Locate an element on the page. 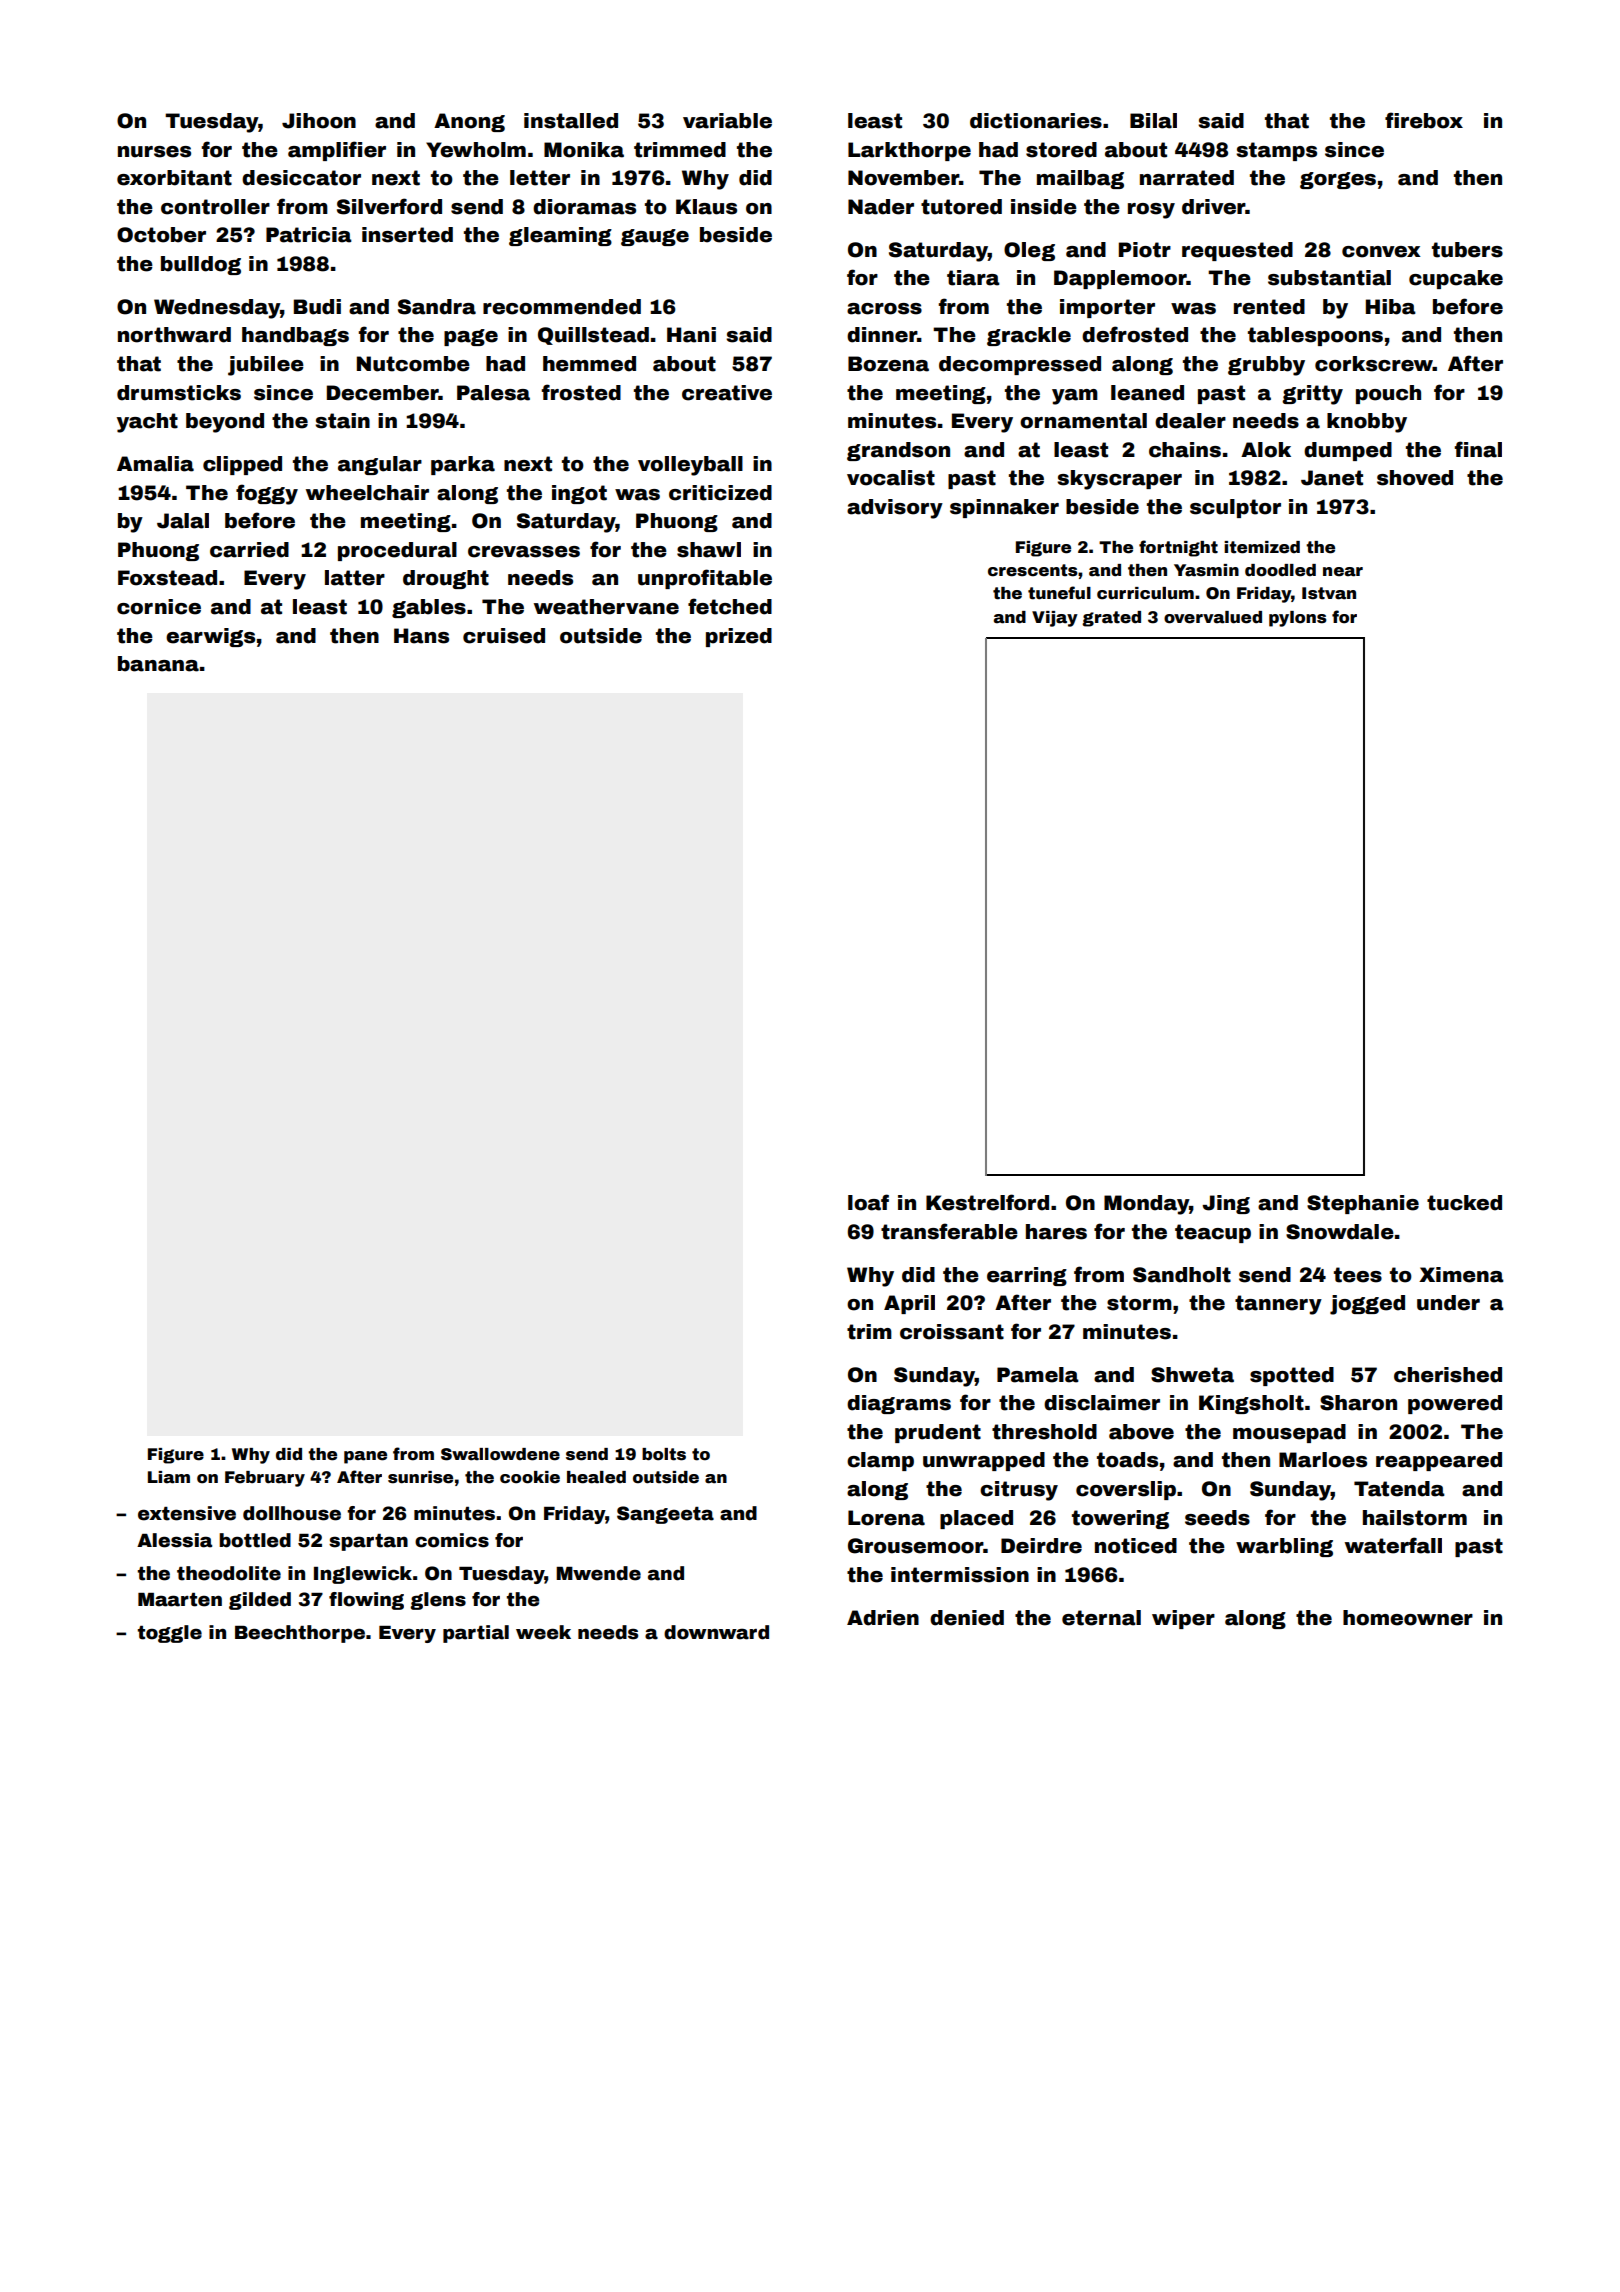 This page has width=1620, height=2292. loaf is located at coordinates (868, 1202).
